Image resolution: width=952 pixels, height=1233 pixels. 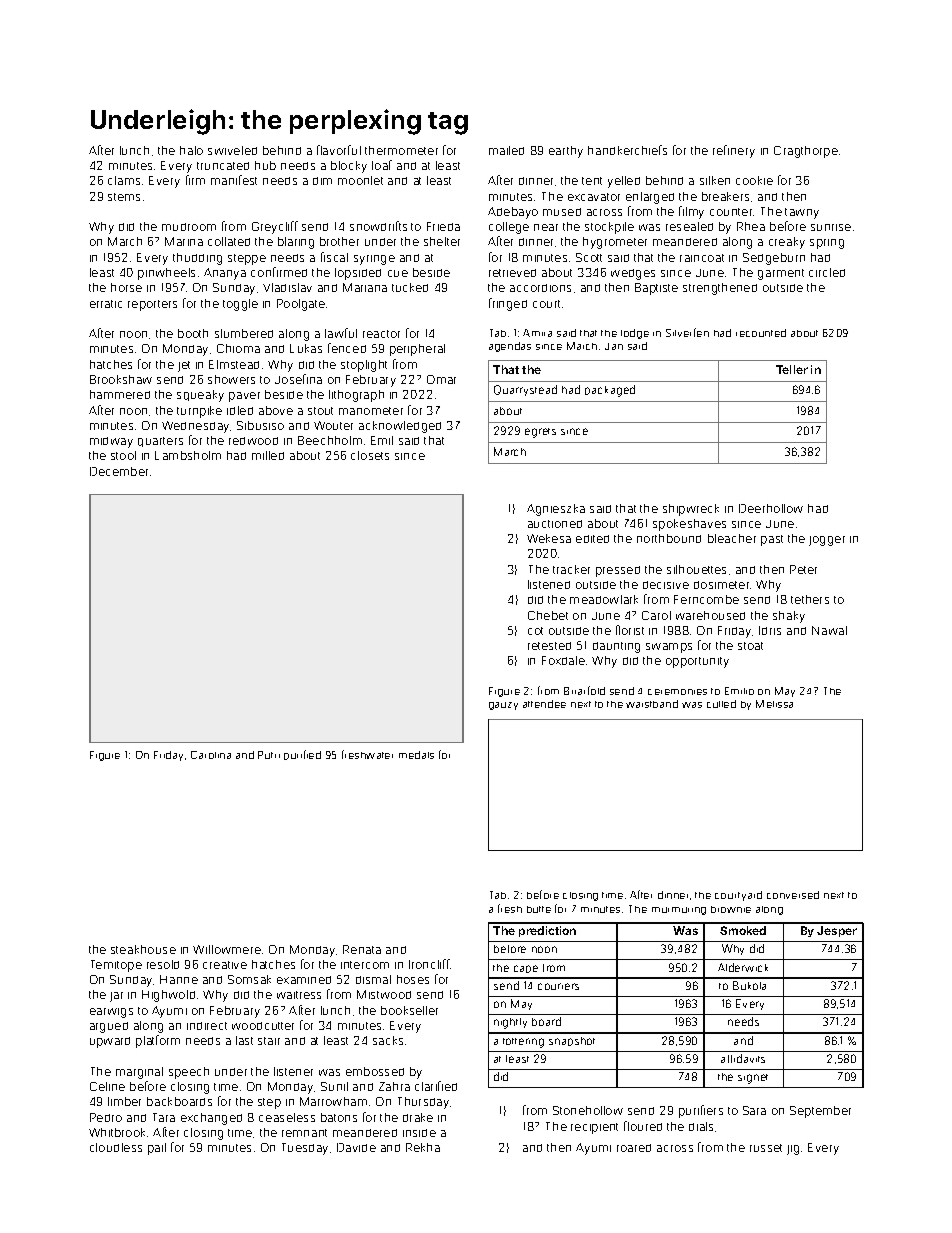 What do you see at coordinates (549, 584) in the image?
I see `listened` at bounding box center [549, 584].
